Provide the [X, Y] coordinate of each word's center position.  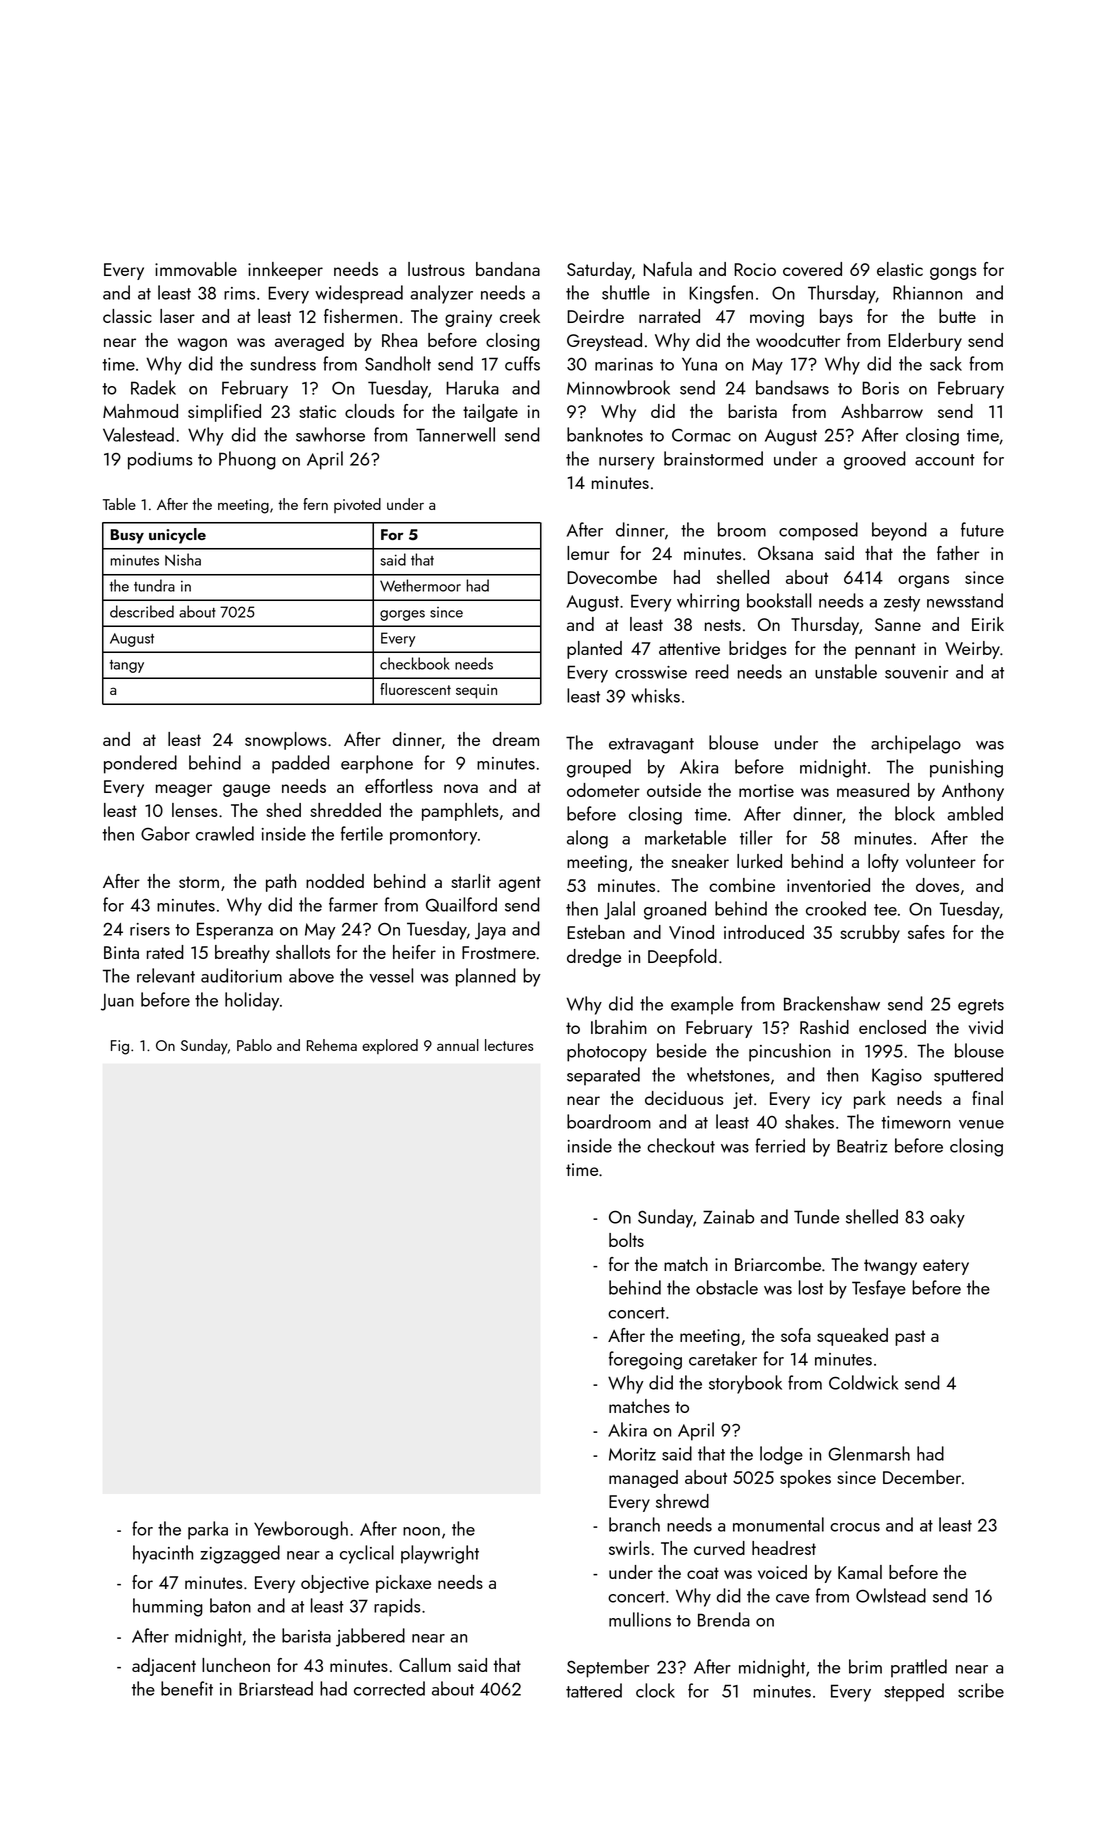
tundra [154, 585]
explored [390, 1046]
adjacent [164, 1667]
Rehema [332, 1045]
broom [742, 529]
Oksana [785, 553]
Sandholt [398, 363]
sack [946, 363]
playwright [440, 1554]
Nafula [667, 269]
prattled [919, 1668]
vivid [986, 1027]
